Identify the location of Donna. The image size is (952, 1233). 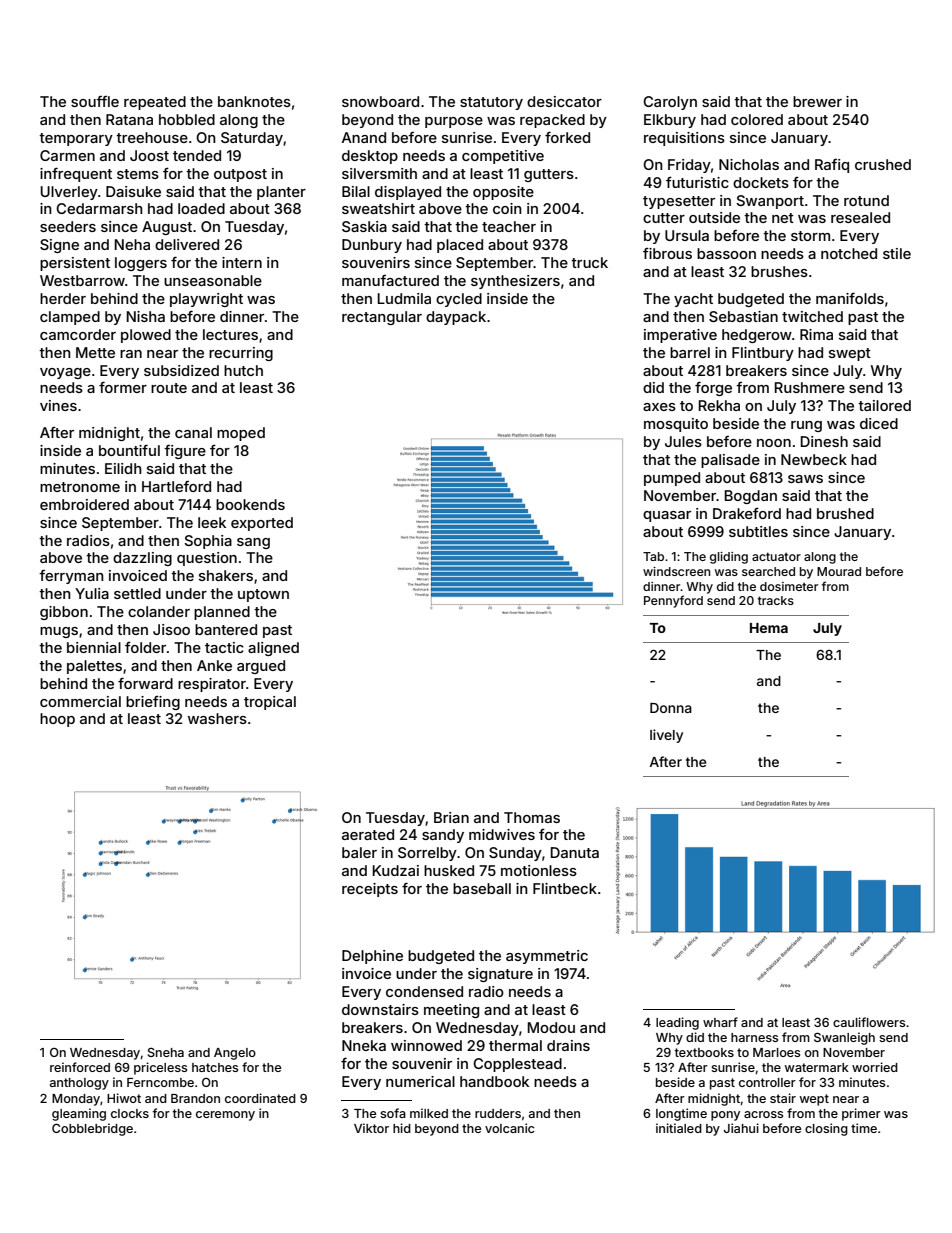
(671, 708).
